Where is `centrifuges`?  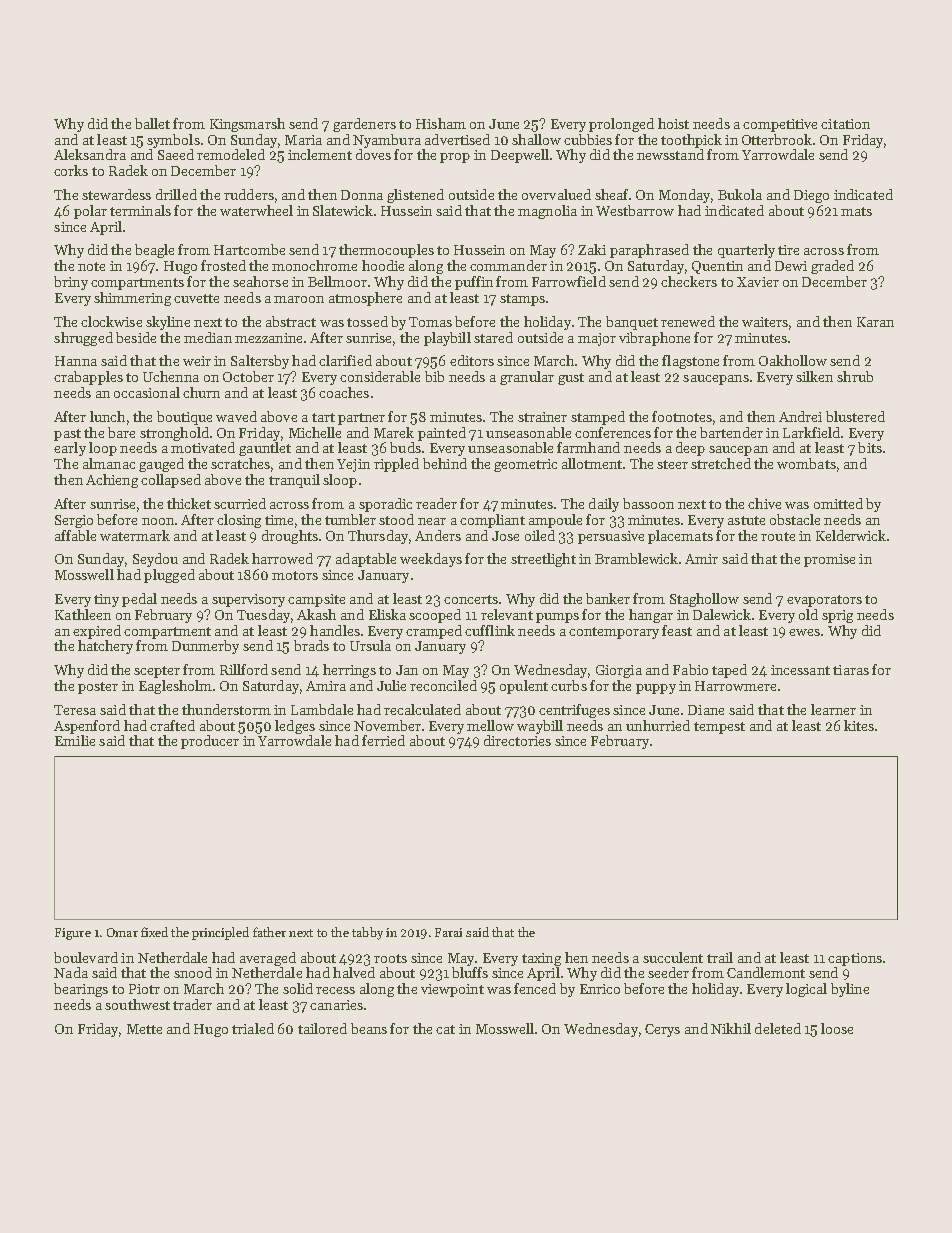 centrifuges is located at coordinates (574, 711).
